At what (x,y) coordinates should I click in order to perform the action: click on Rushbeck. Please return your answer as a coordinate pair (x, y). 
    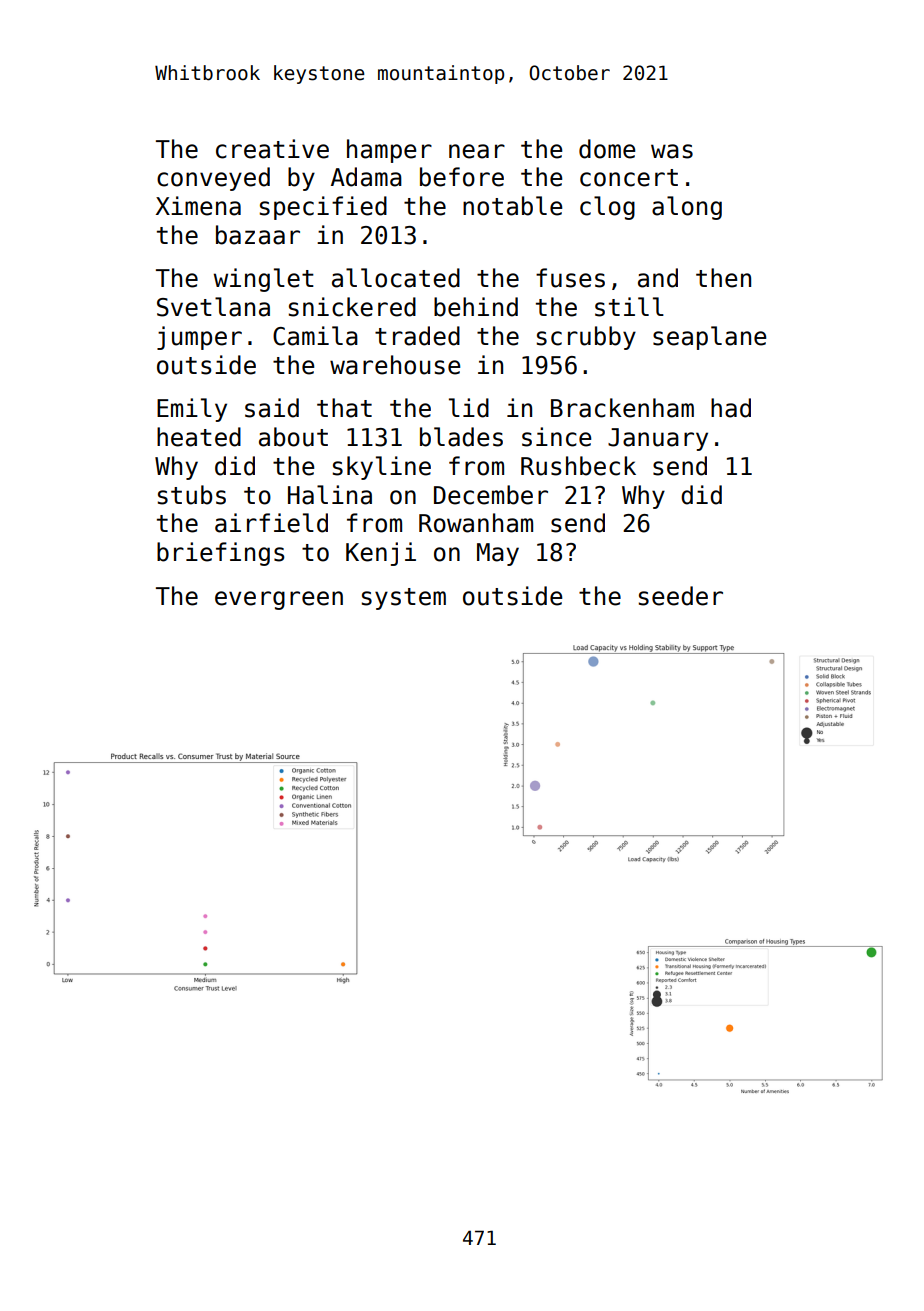
    Looking at the image, I should click on (578, 466).
